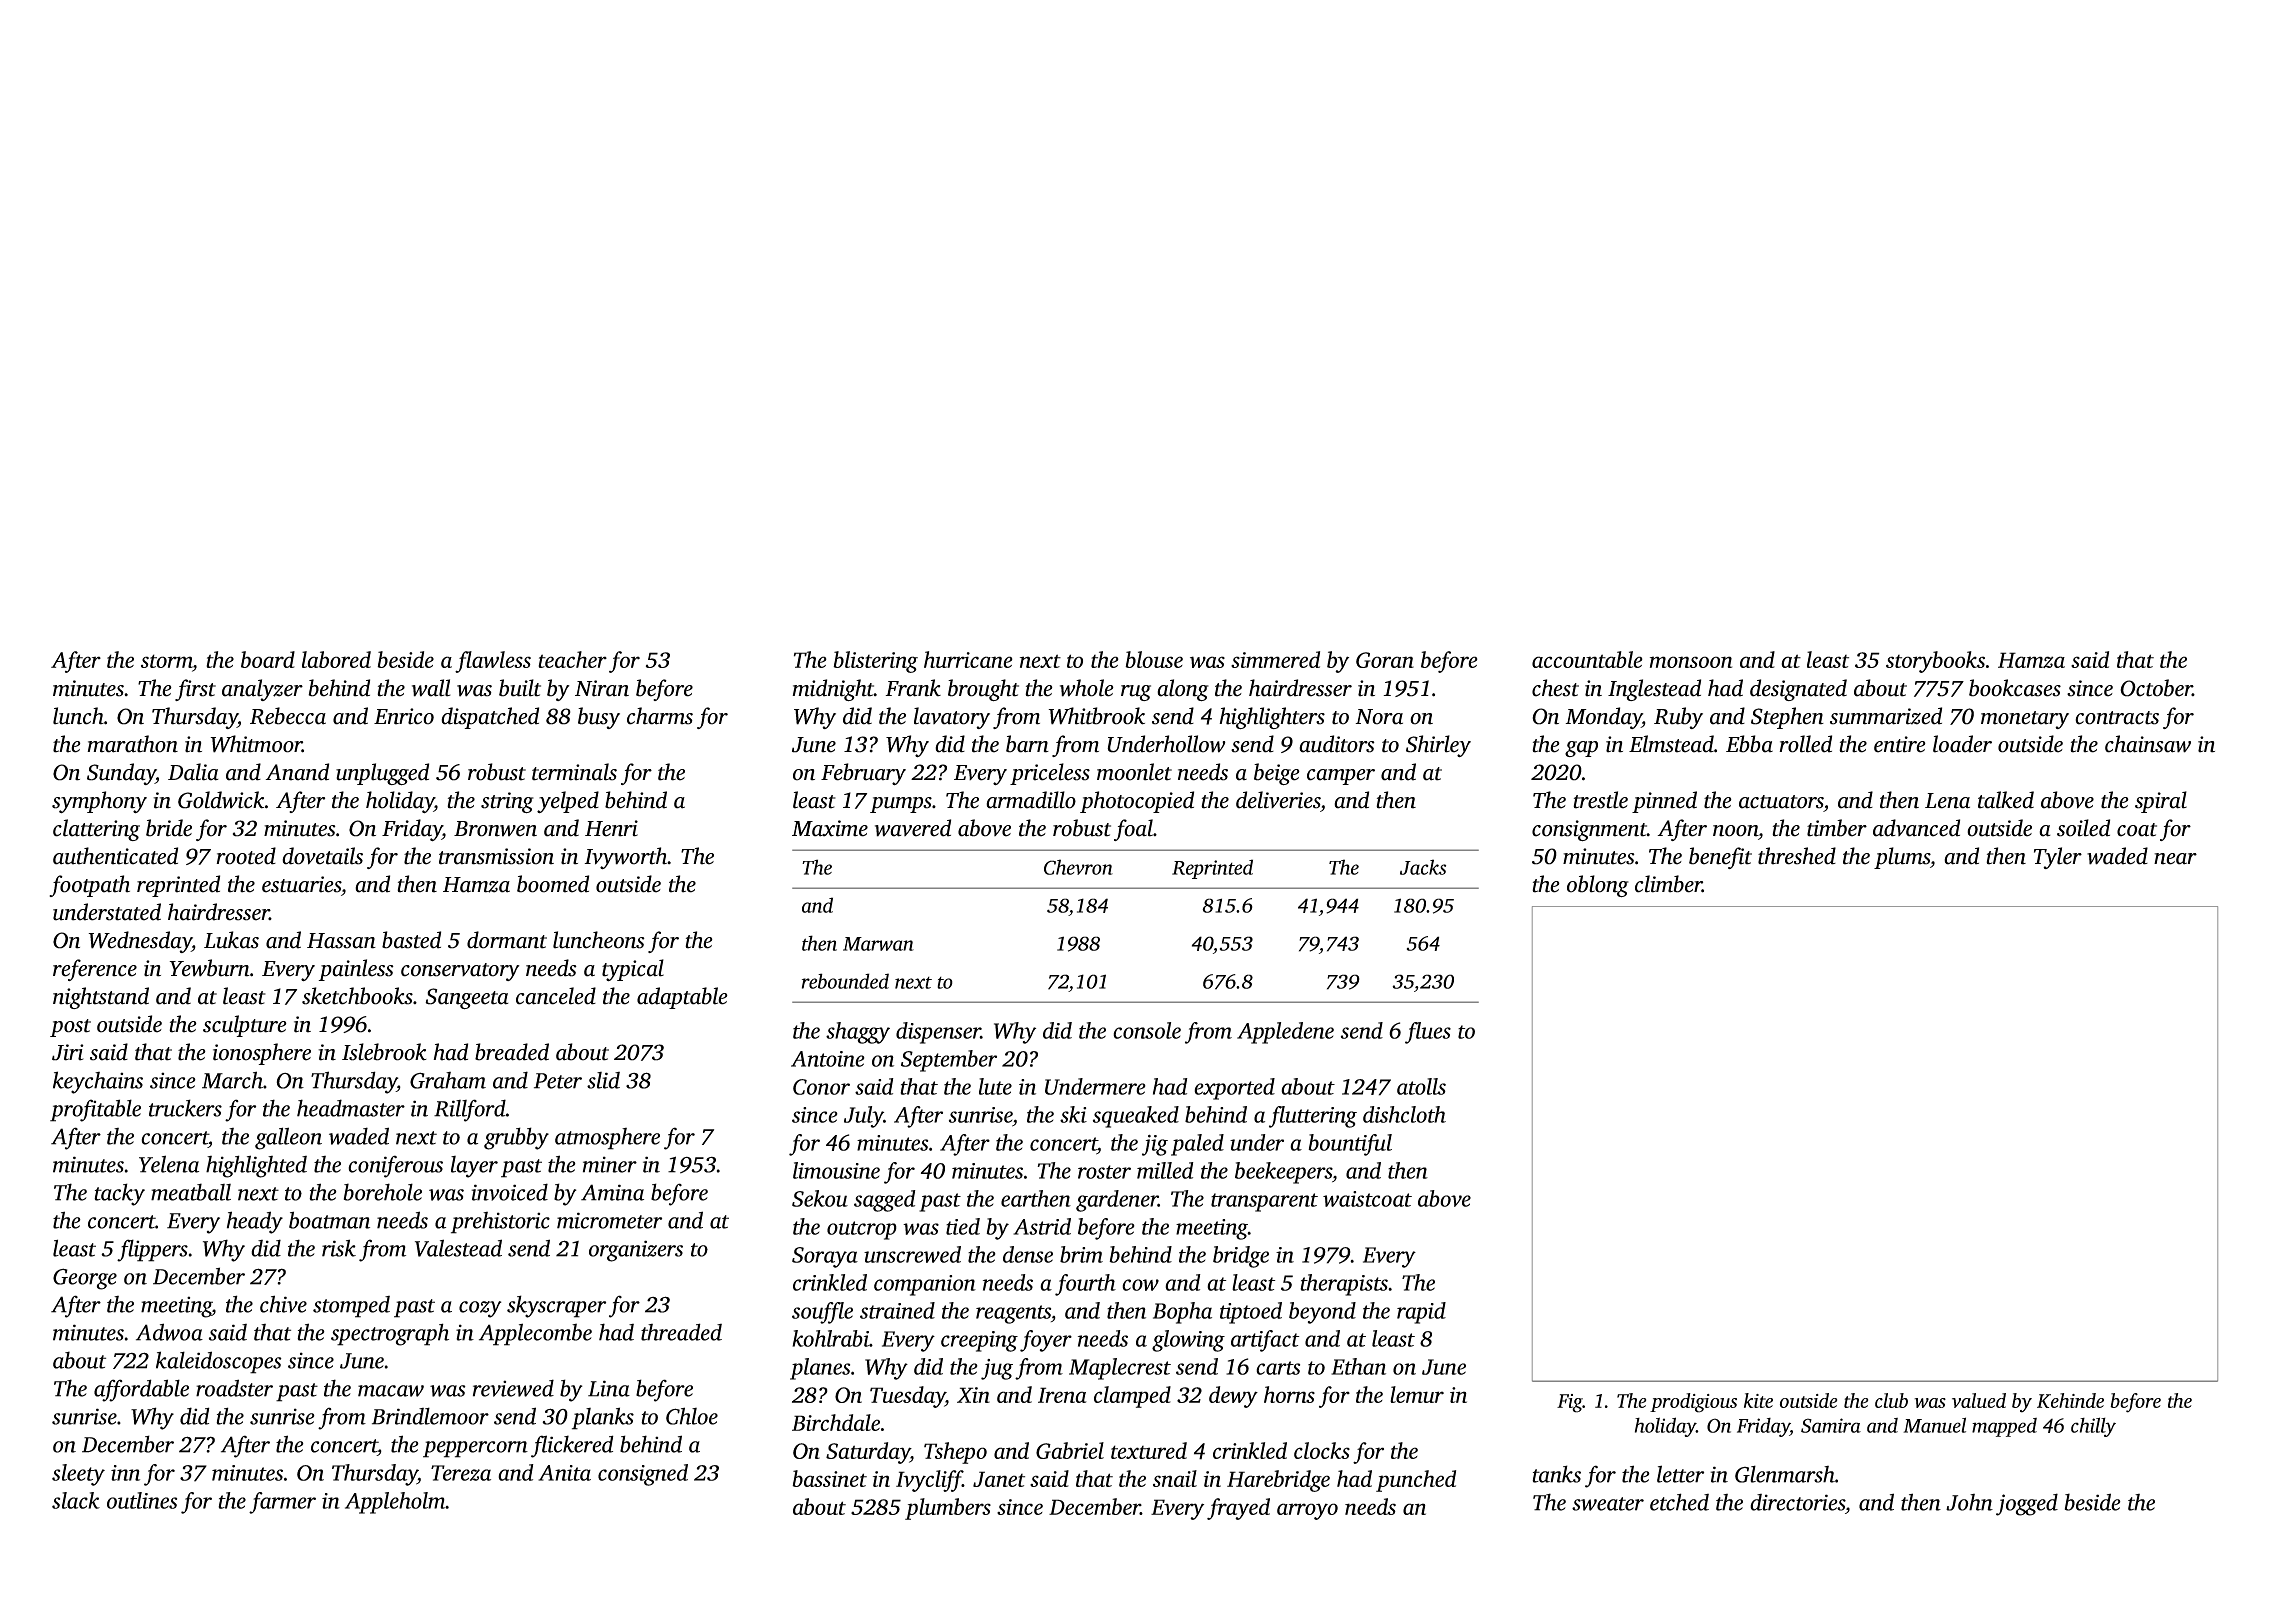 The image size is (2271, 1606). Describe the element at coordinates (2058, 858) in the page. I see `Tyler` at that location.
